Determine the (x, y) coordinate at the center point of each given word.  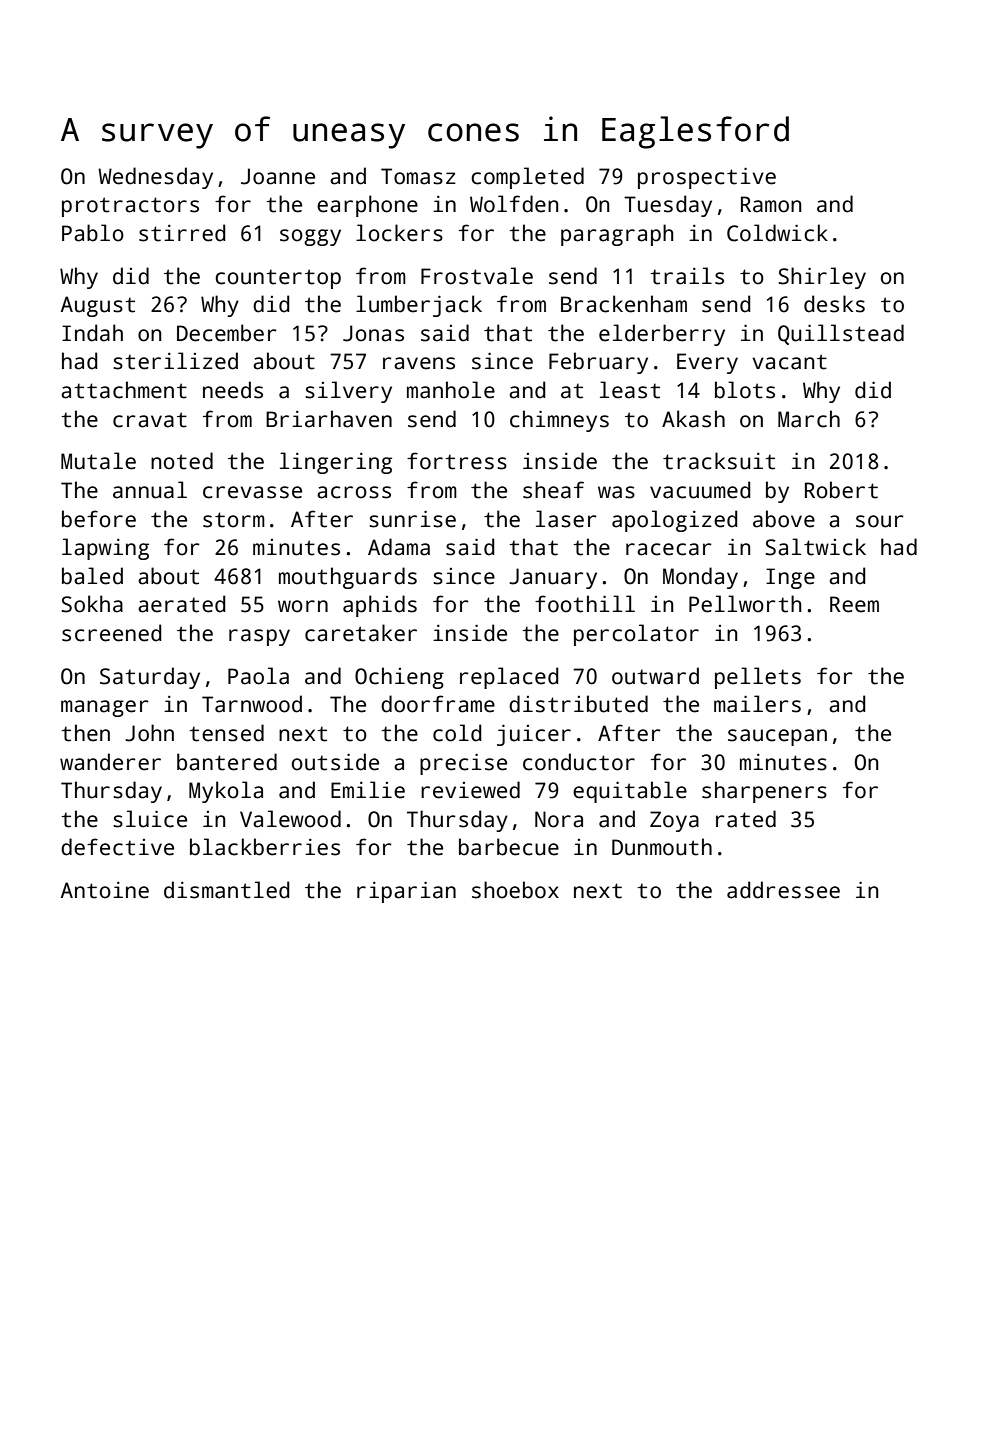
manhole (451, 390)
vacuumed (700, 490)
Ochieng (399, 678)
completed (527, 178)
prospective (707, 178)
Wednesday (155, 178)
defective (117, 847)
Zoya (674, 821)
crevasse (252, 492)
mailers (757, 704)
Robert (841, 490)
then (85, 733)
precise (463, 764)
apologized (674, 521)
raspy (259, 637)
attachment (124, 390)
